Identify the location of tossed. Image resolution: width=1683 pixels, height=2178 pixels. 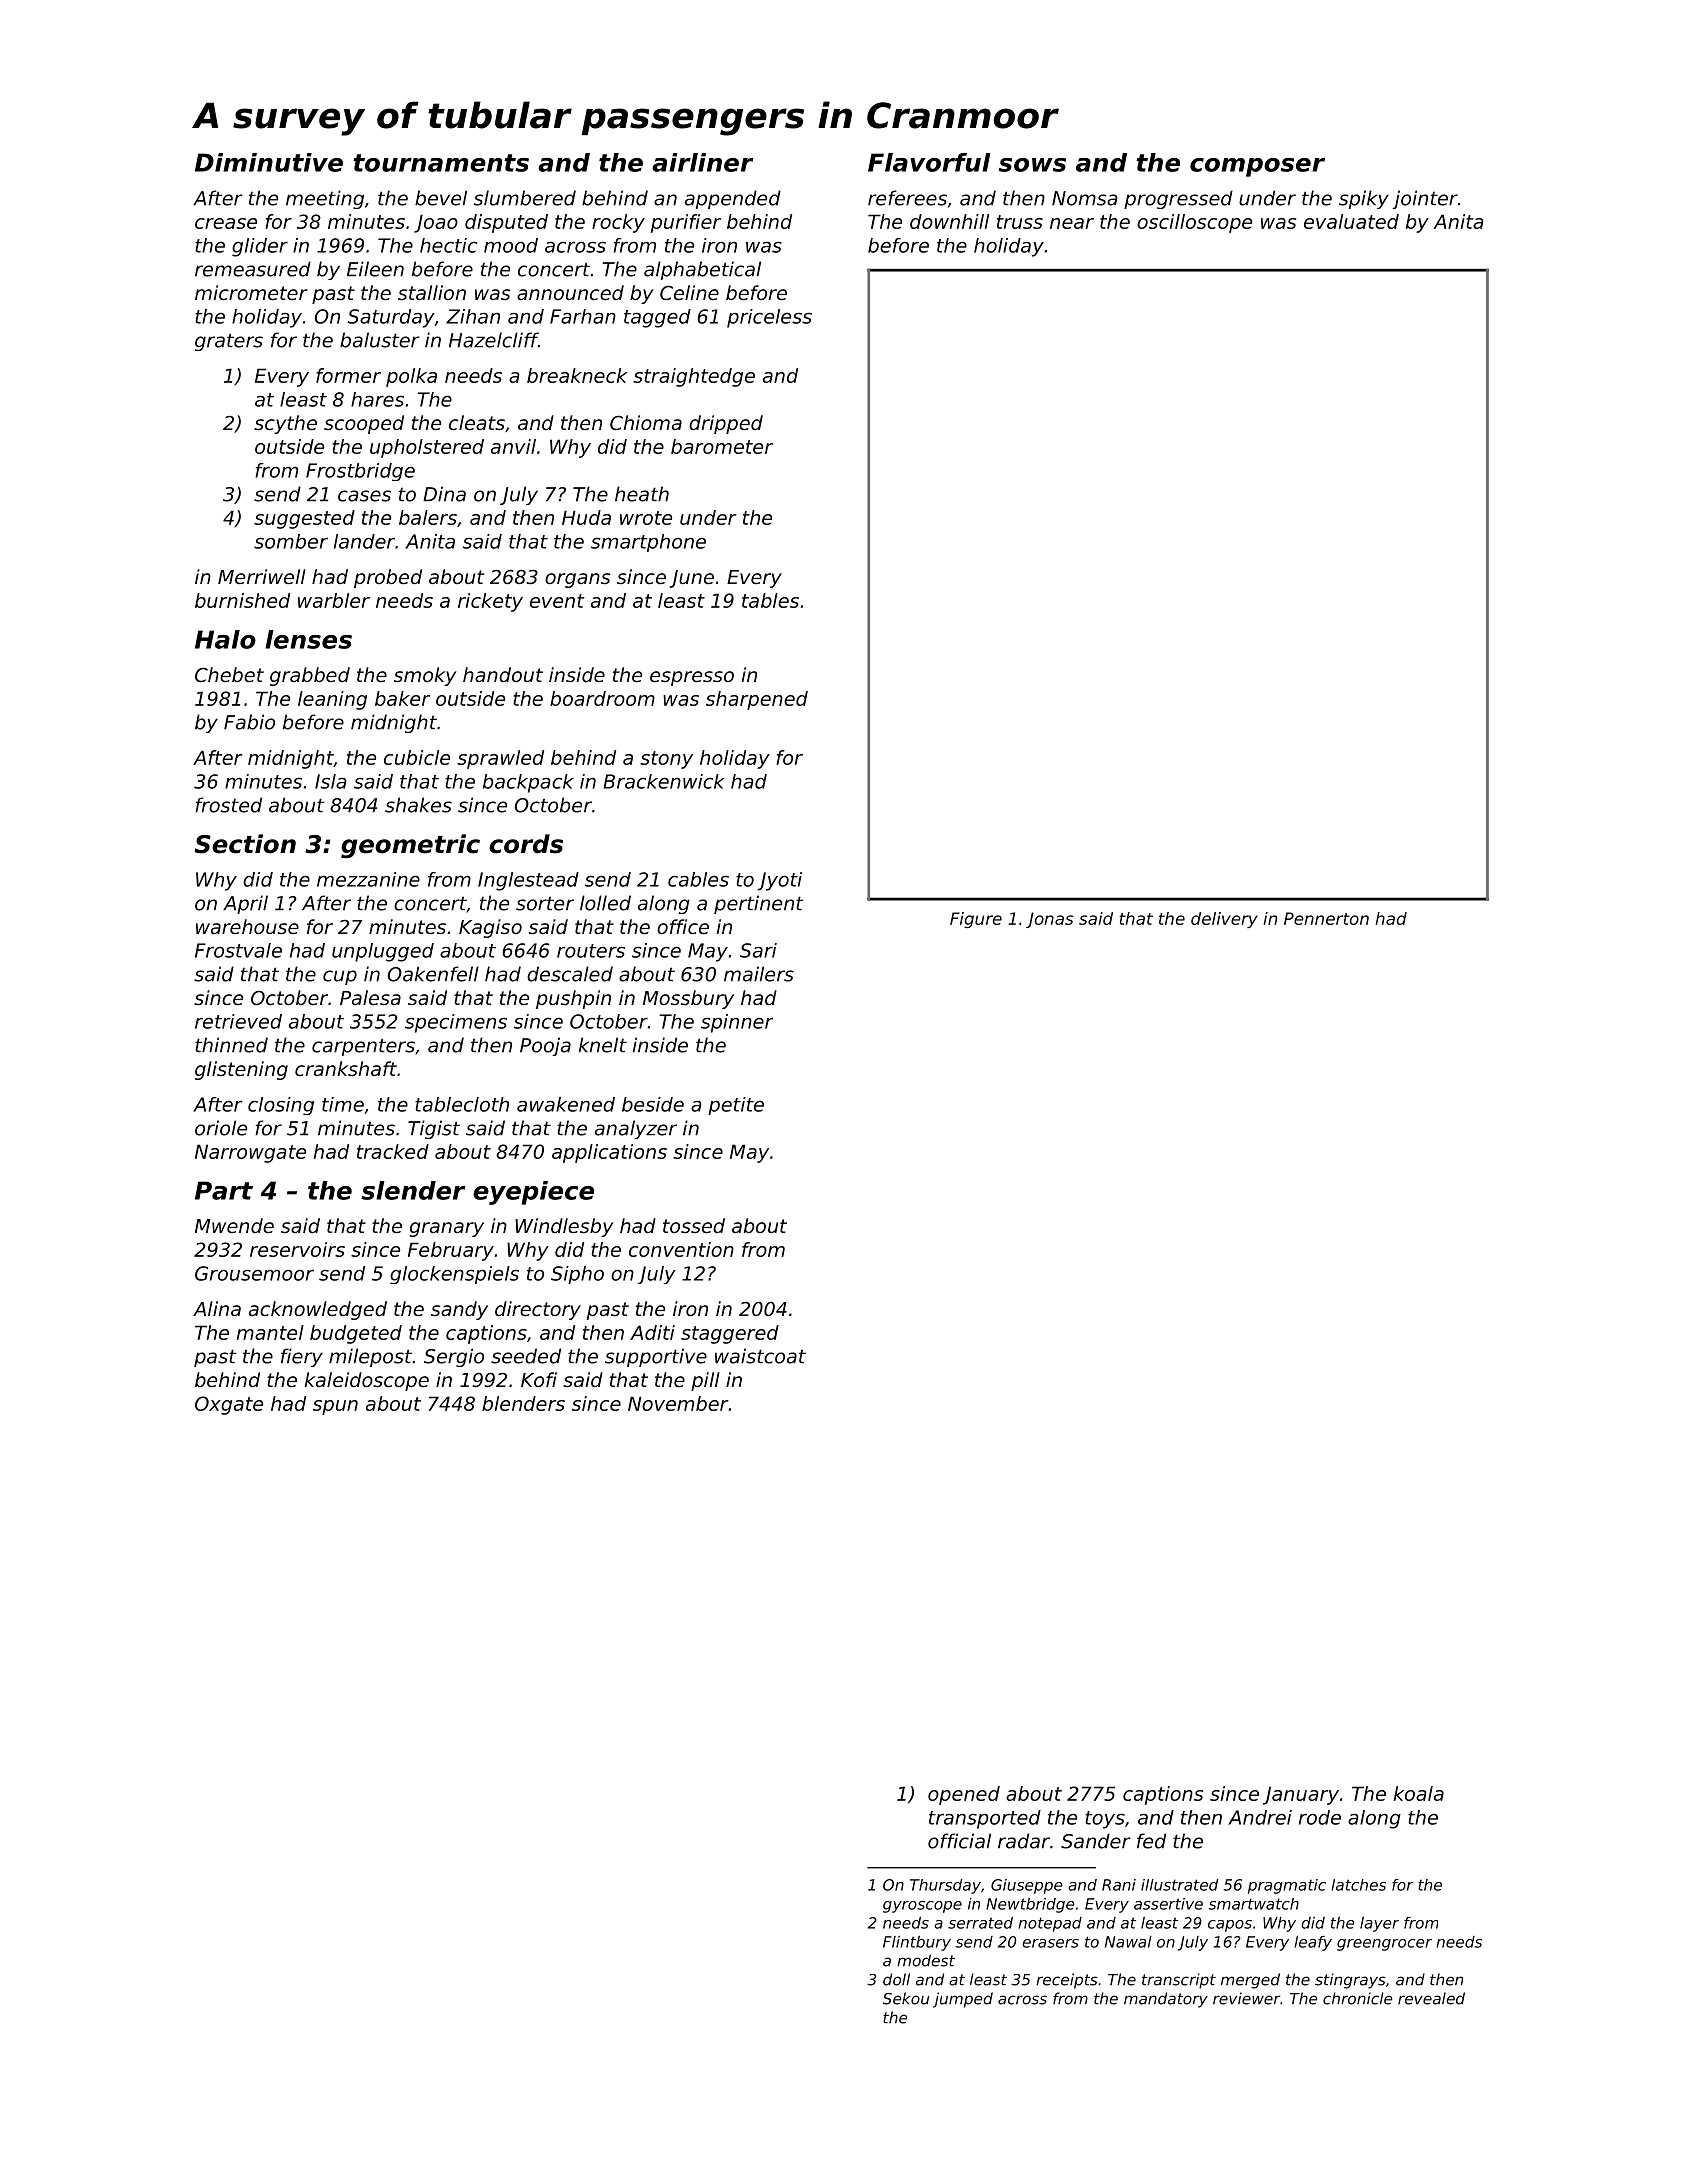
(694, 1225).
